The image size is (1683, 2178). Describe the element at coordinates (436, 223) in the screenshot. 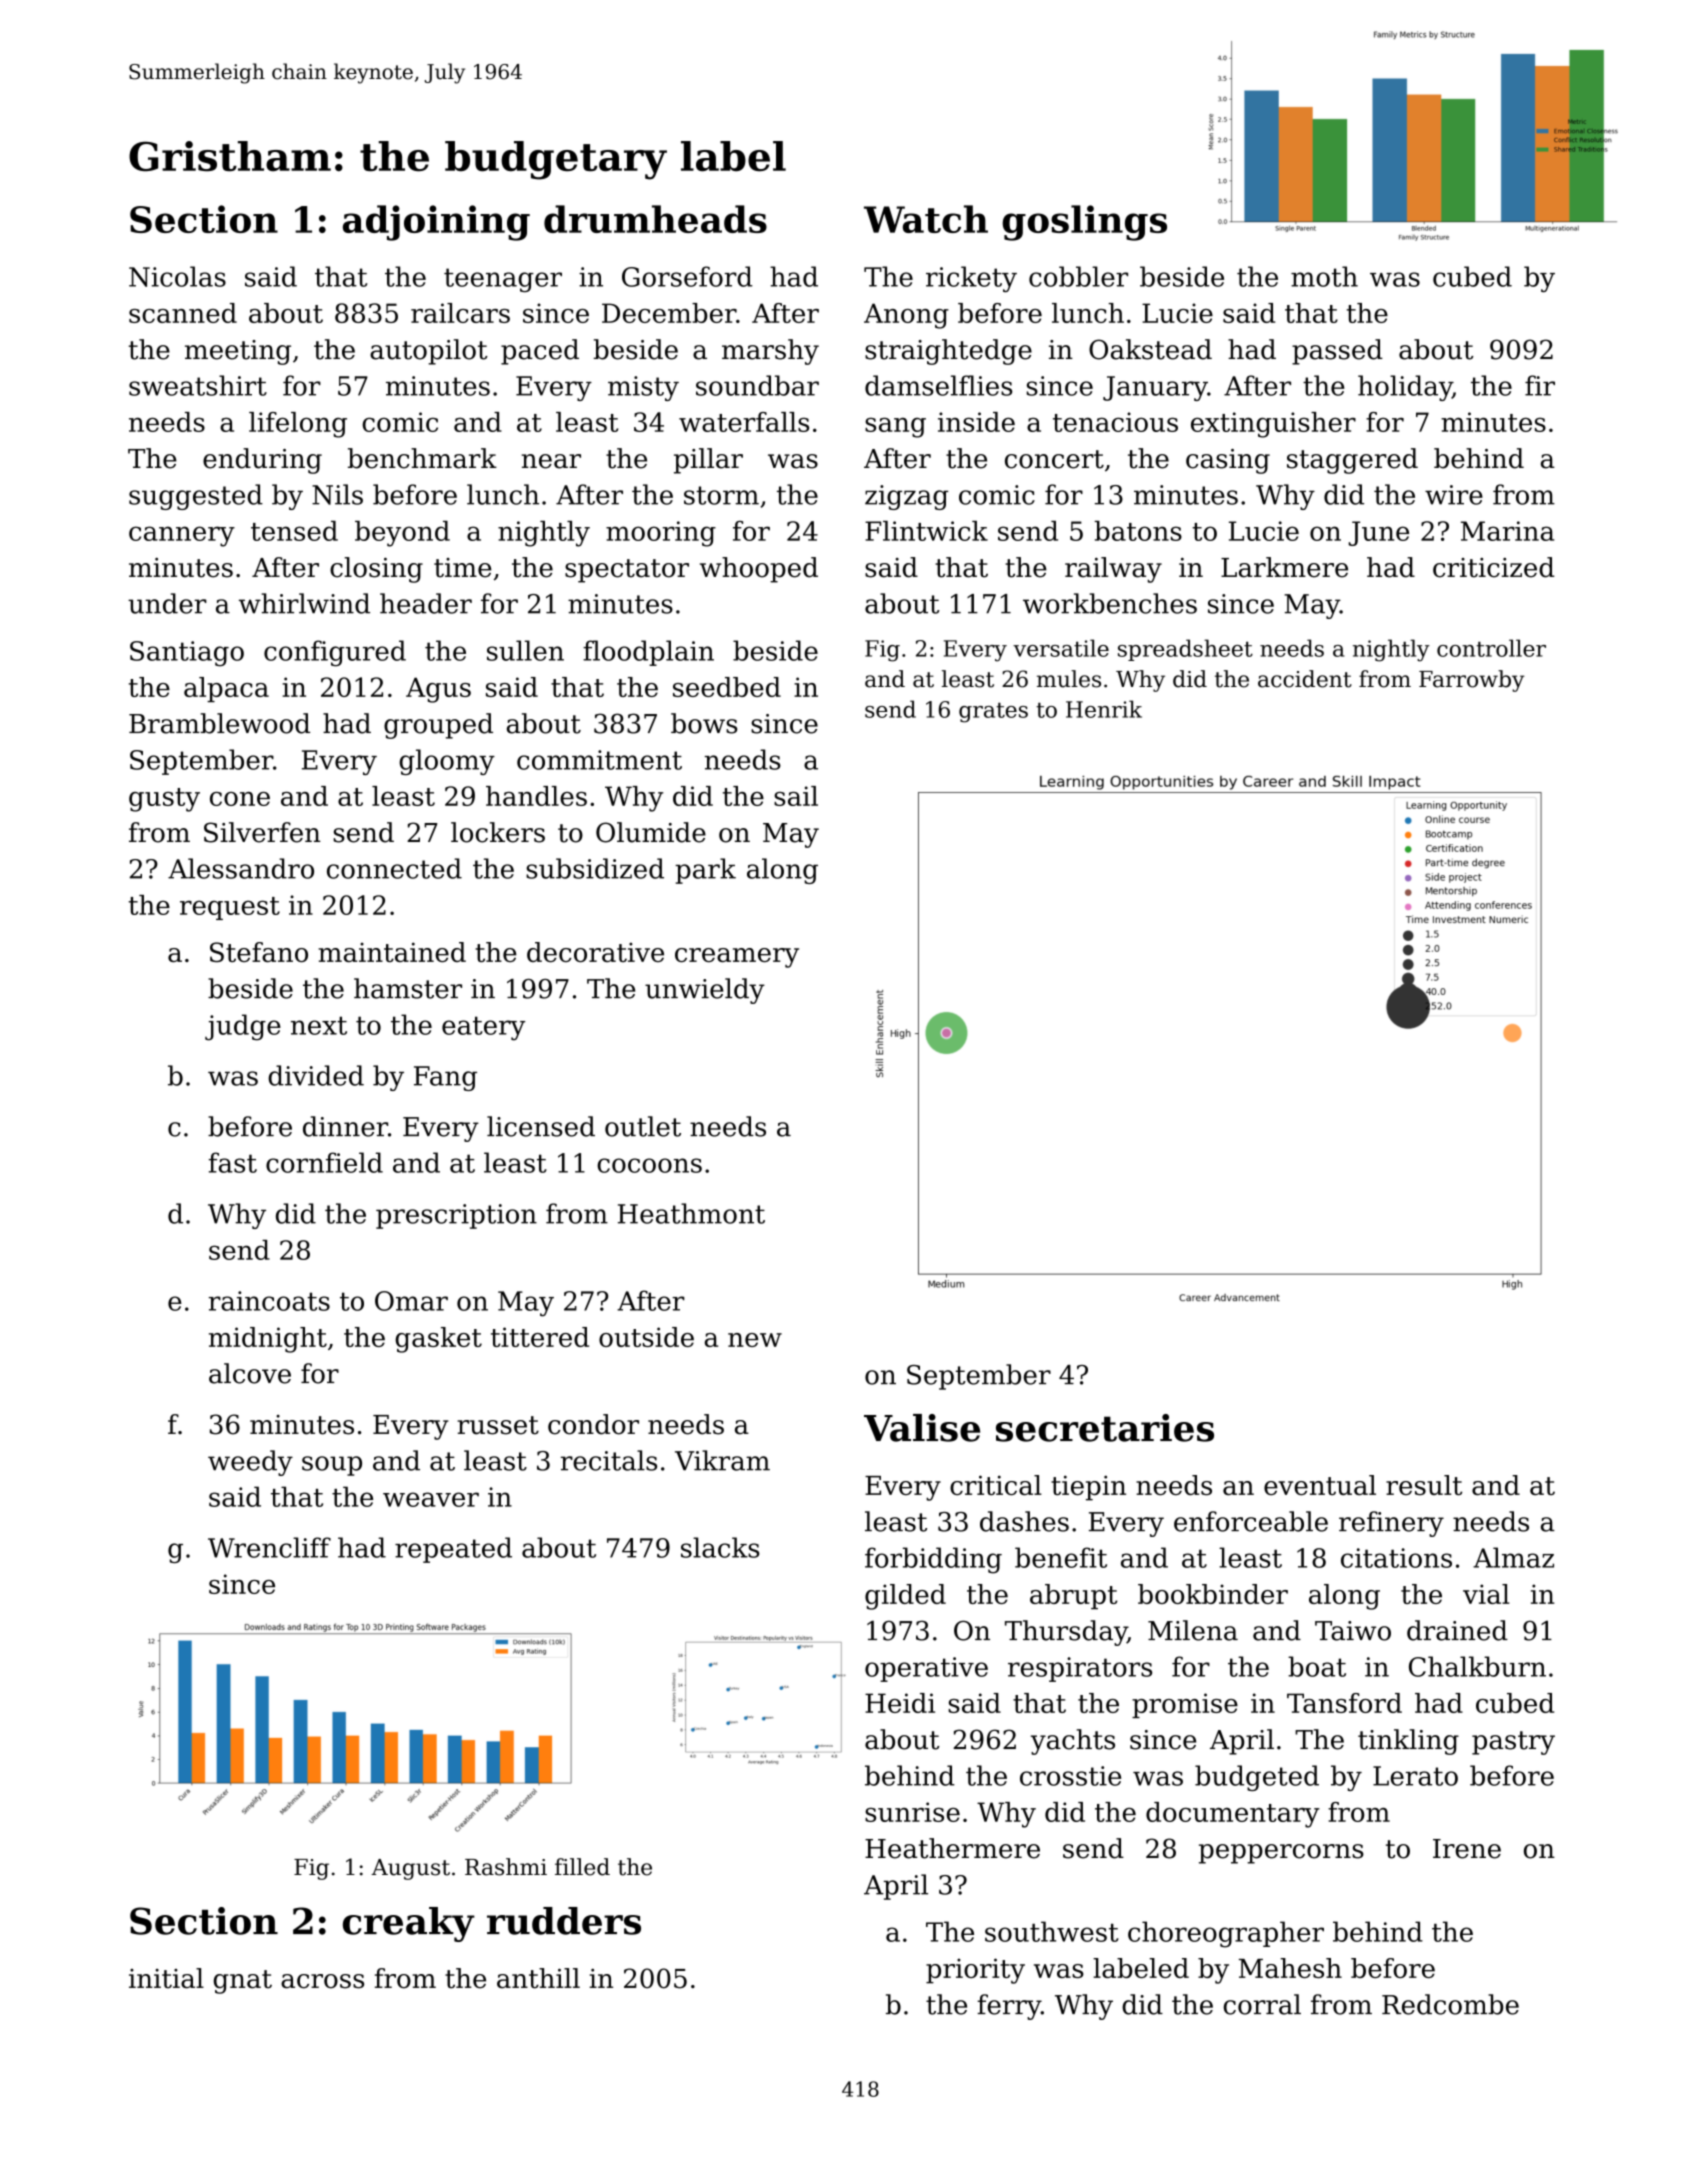

I see `adjoining` at that location.
